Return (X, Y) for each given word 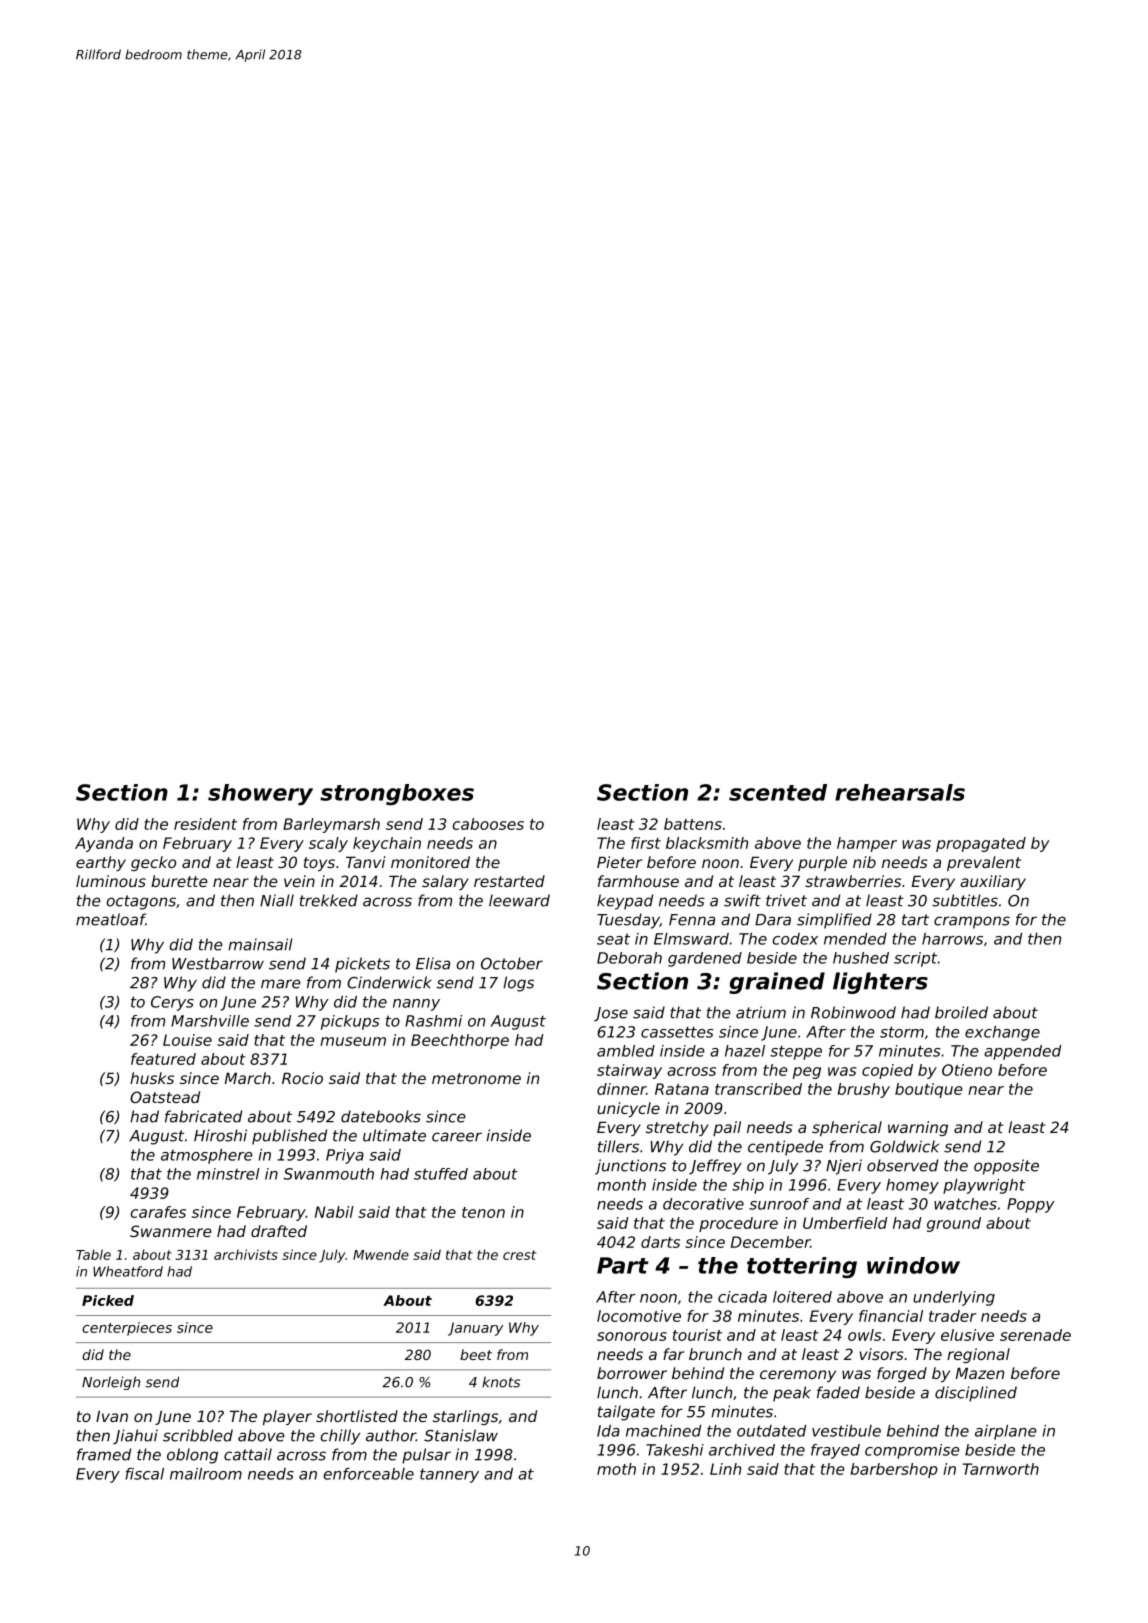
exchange (1002, 1033)
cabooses (488, 824)
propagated (981, 844)
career (457, 1137)
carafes (158, 1212)
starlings (465, 1417)
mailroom (206, 1474)
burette (179, 881)
